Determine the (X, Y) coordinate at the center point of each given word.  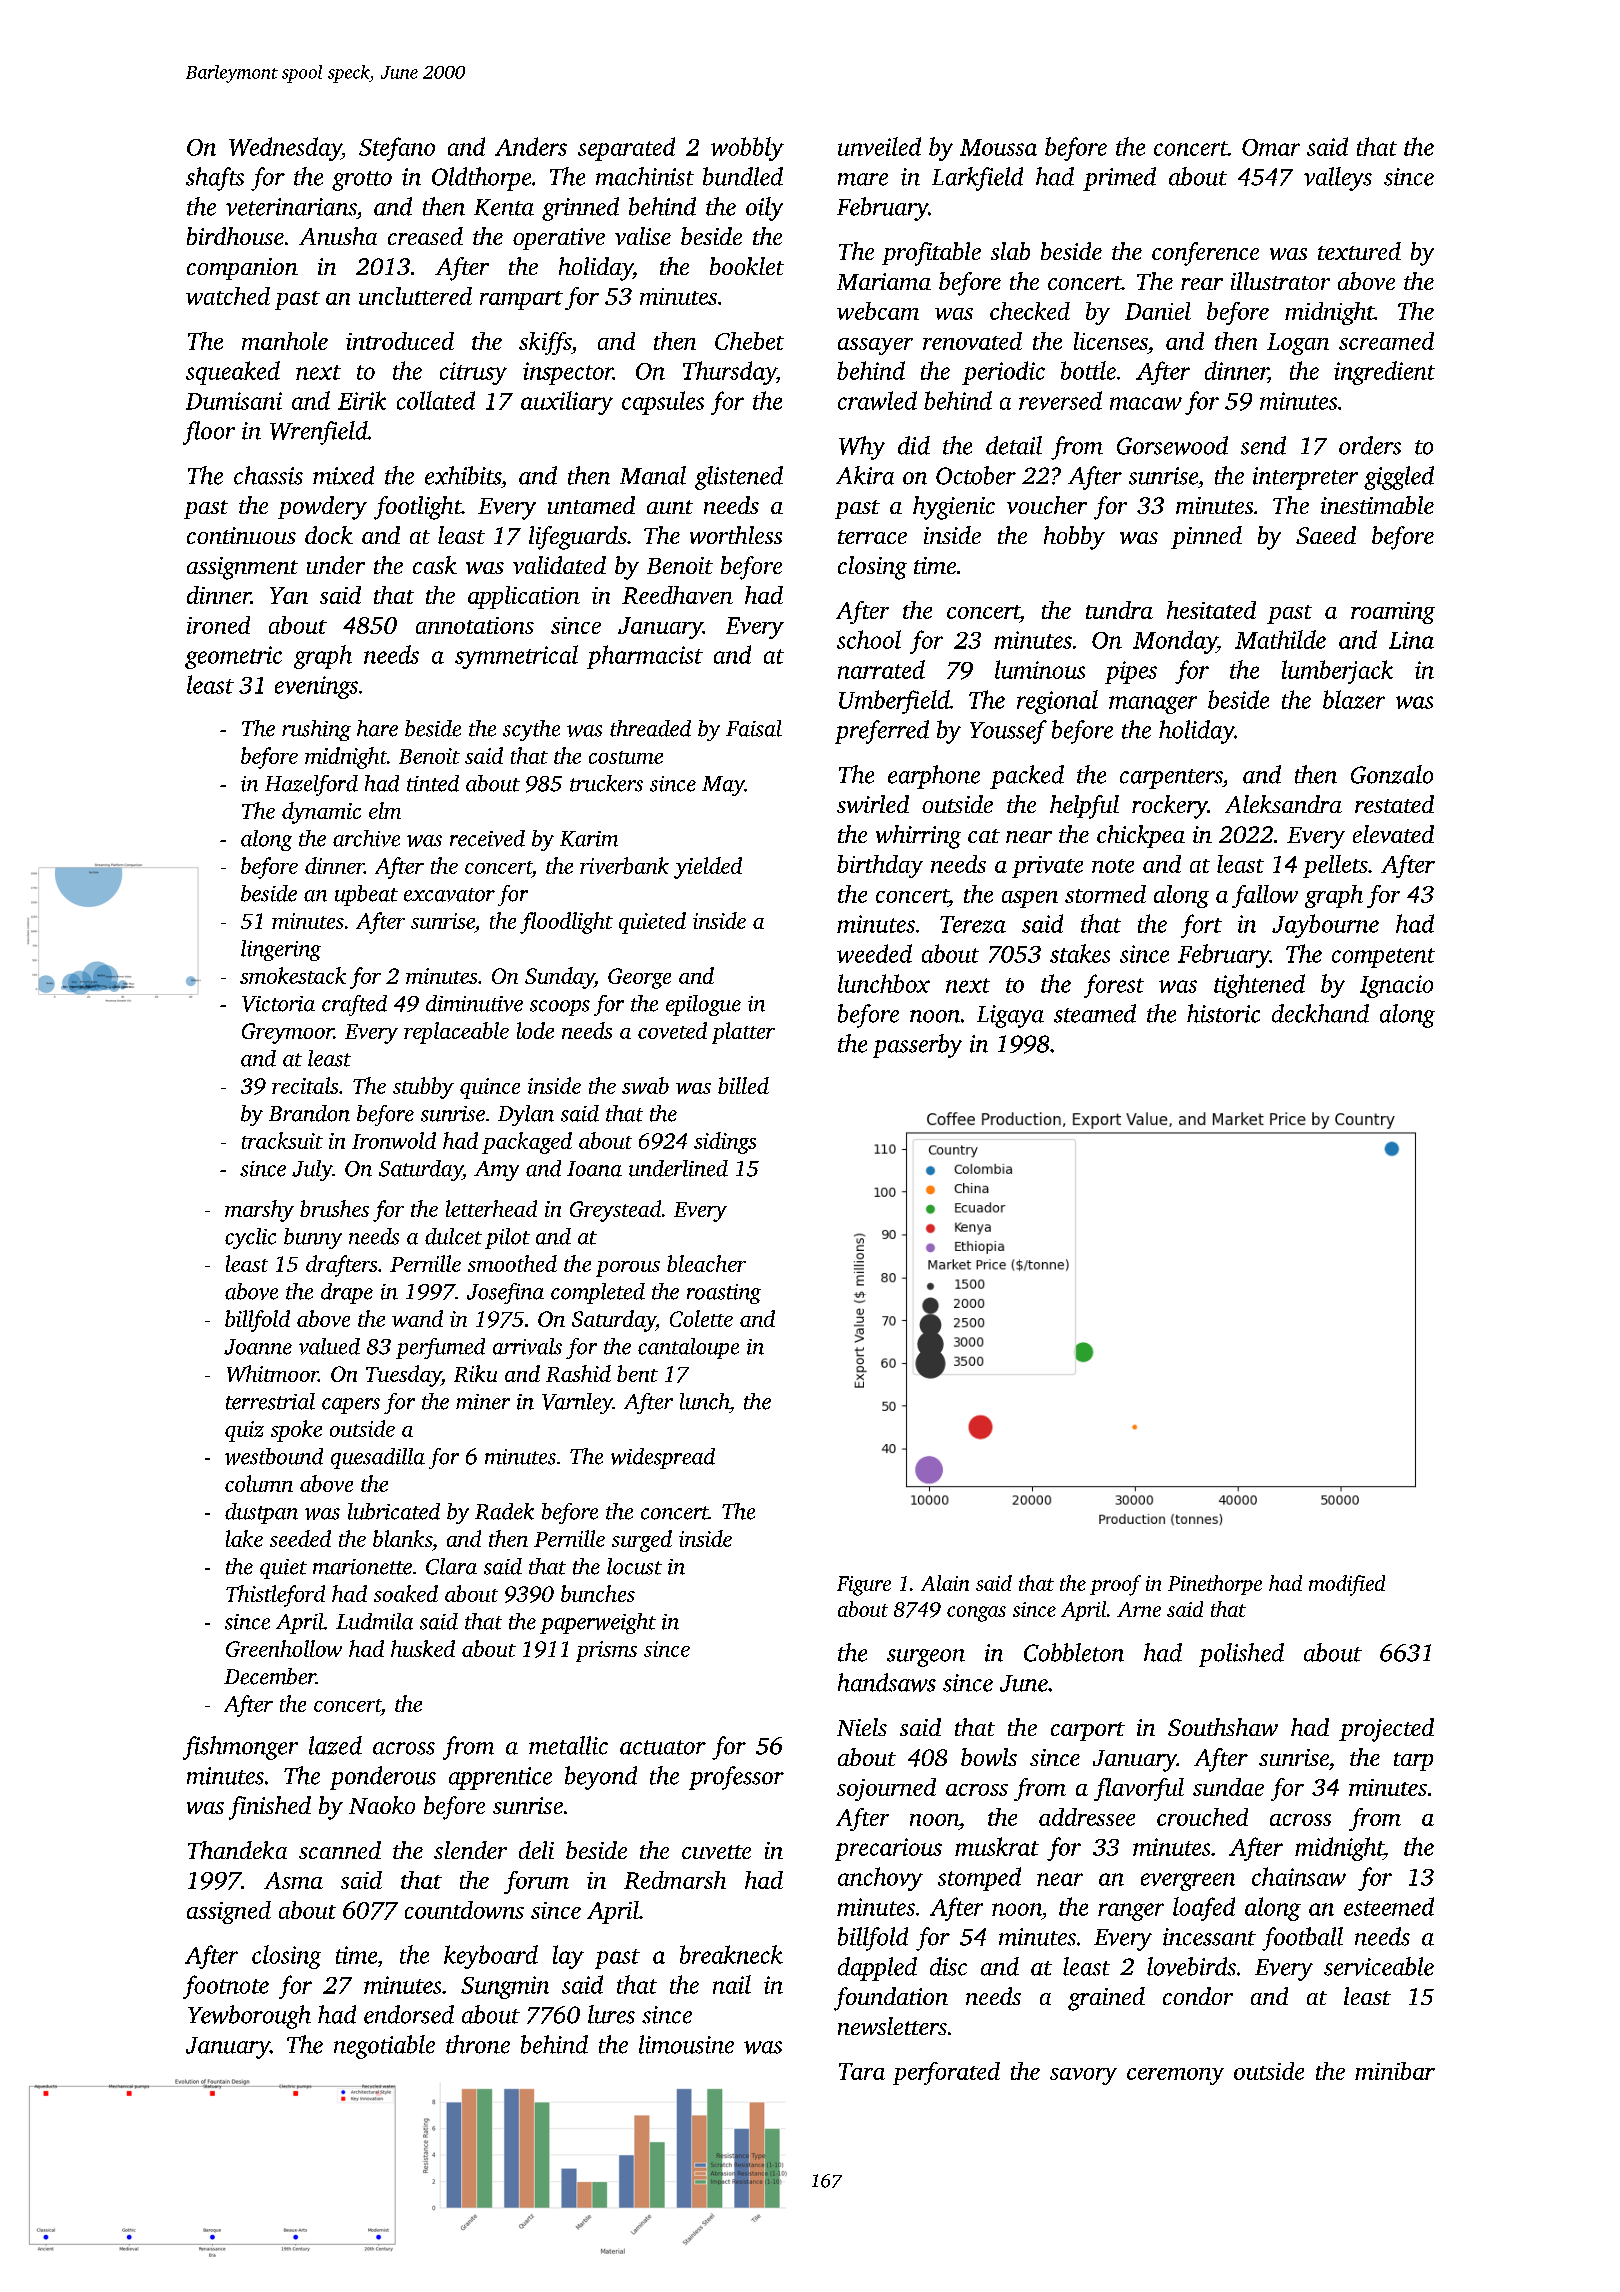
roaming (1393, 613)
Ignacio (1396, 986)
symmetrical (516, 657)
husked (423, 1648)
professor (736, 1778)
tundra (1119, 610)
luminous (1040, 669)
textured (1359, 251)
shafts (215, 179)
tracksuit (282, 1140)
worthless (736, 535)
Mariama (884, 281)
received (487, 838)
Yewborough (249, 2017)
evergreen (1188, 1882)
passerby (917, 1046)
